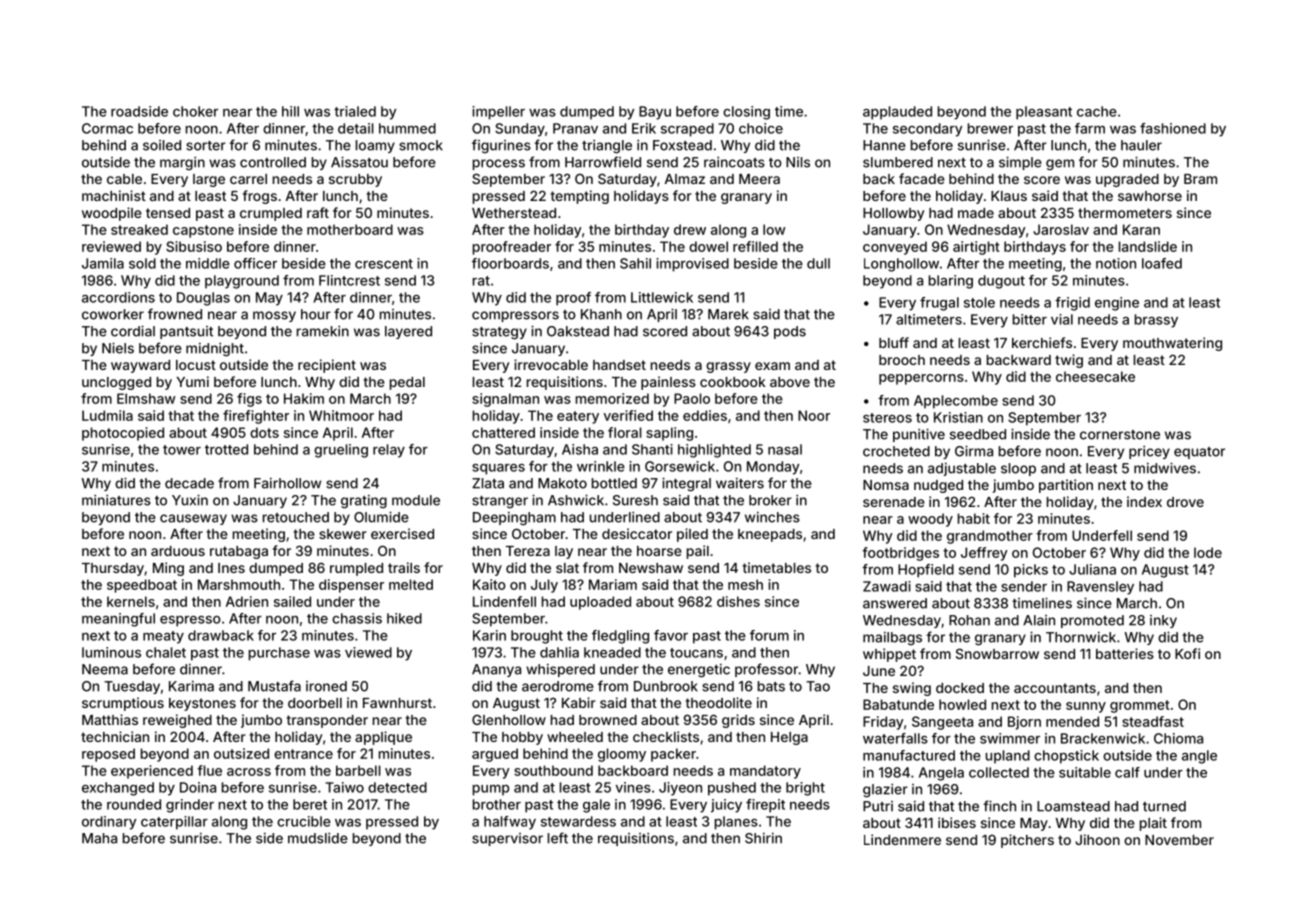 The image size is (1308, 924). Describe the element at coordinates (355, 111) in the screenshot. I see `trialed` at that location.
